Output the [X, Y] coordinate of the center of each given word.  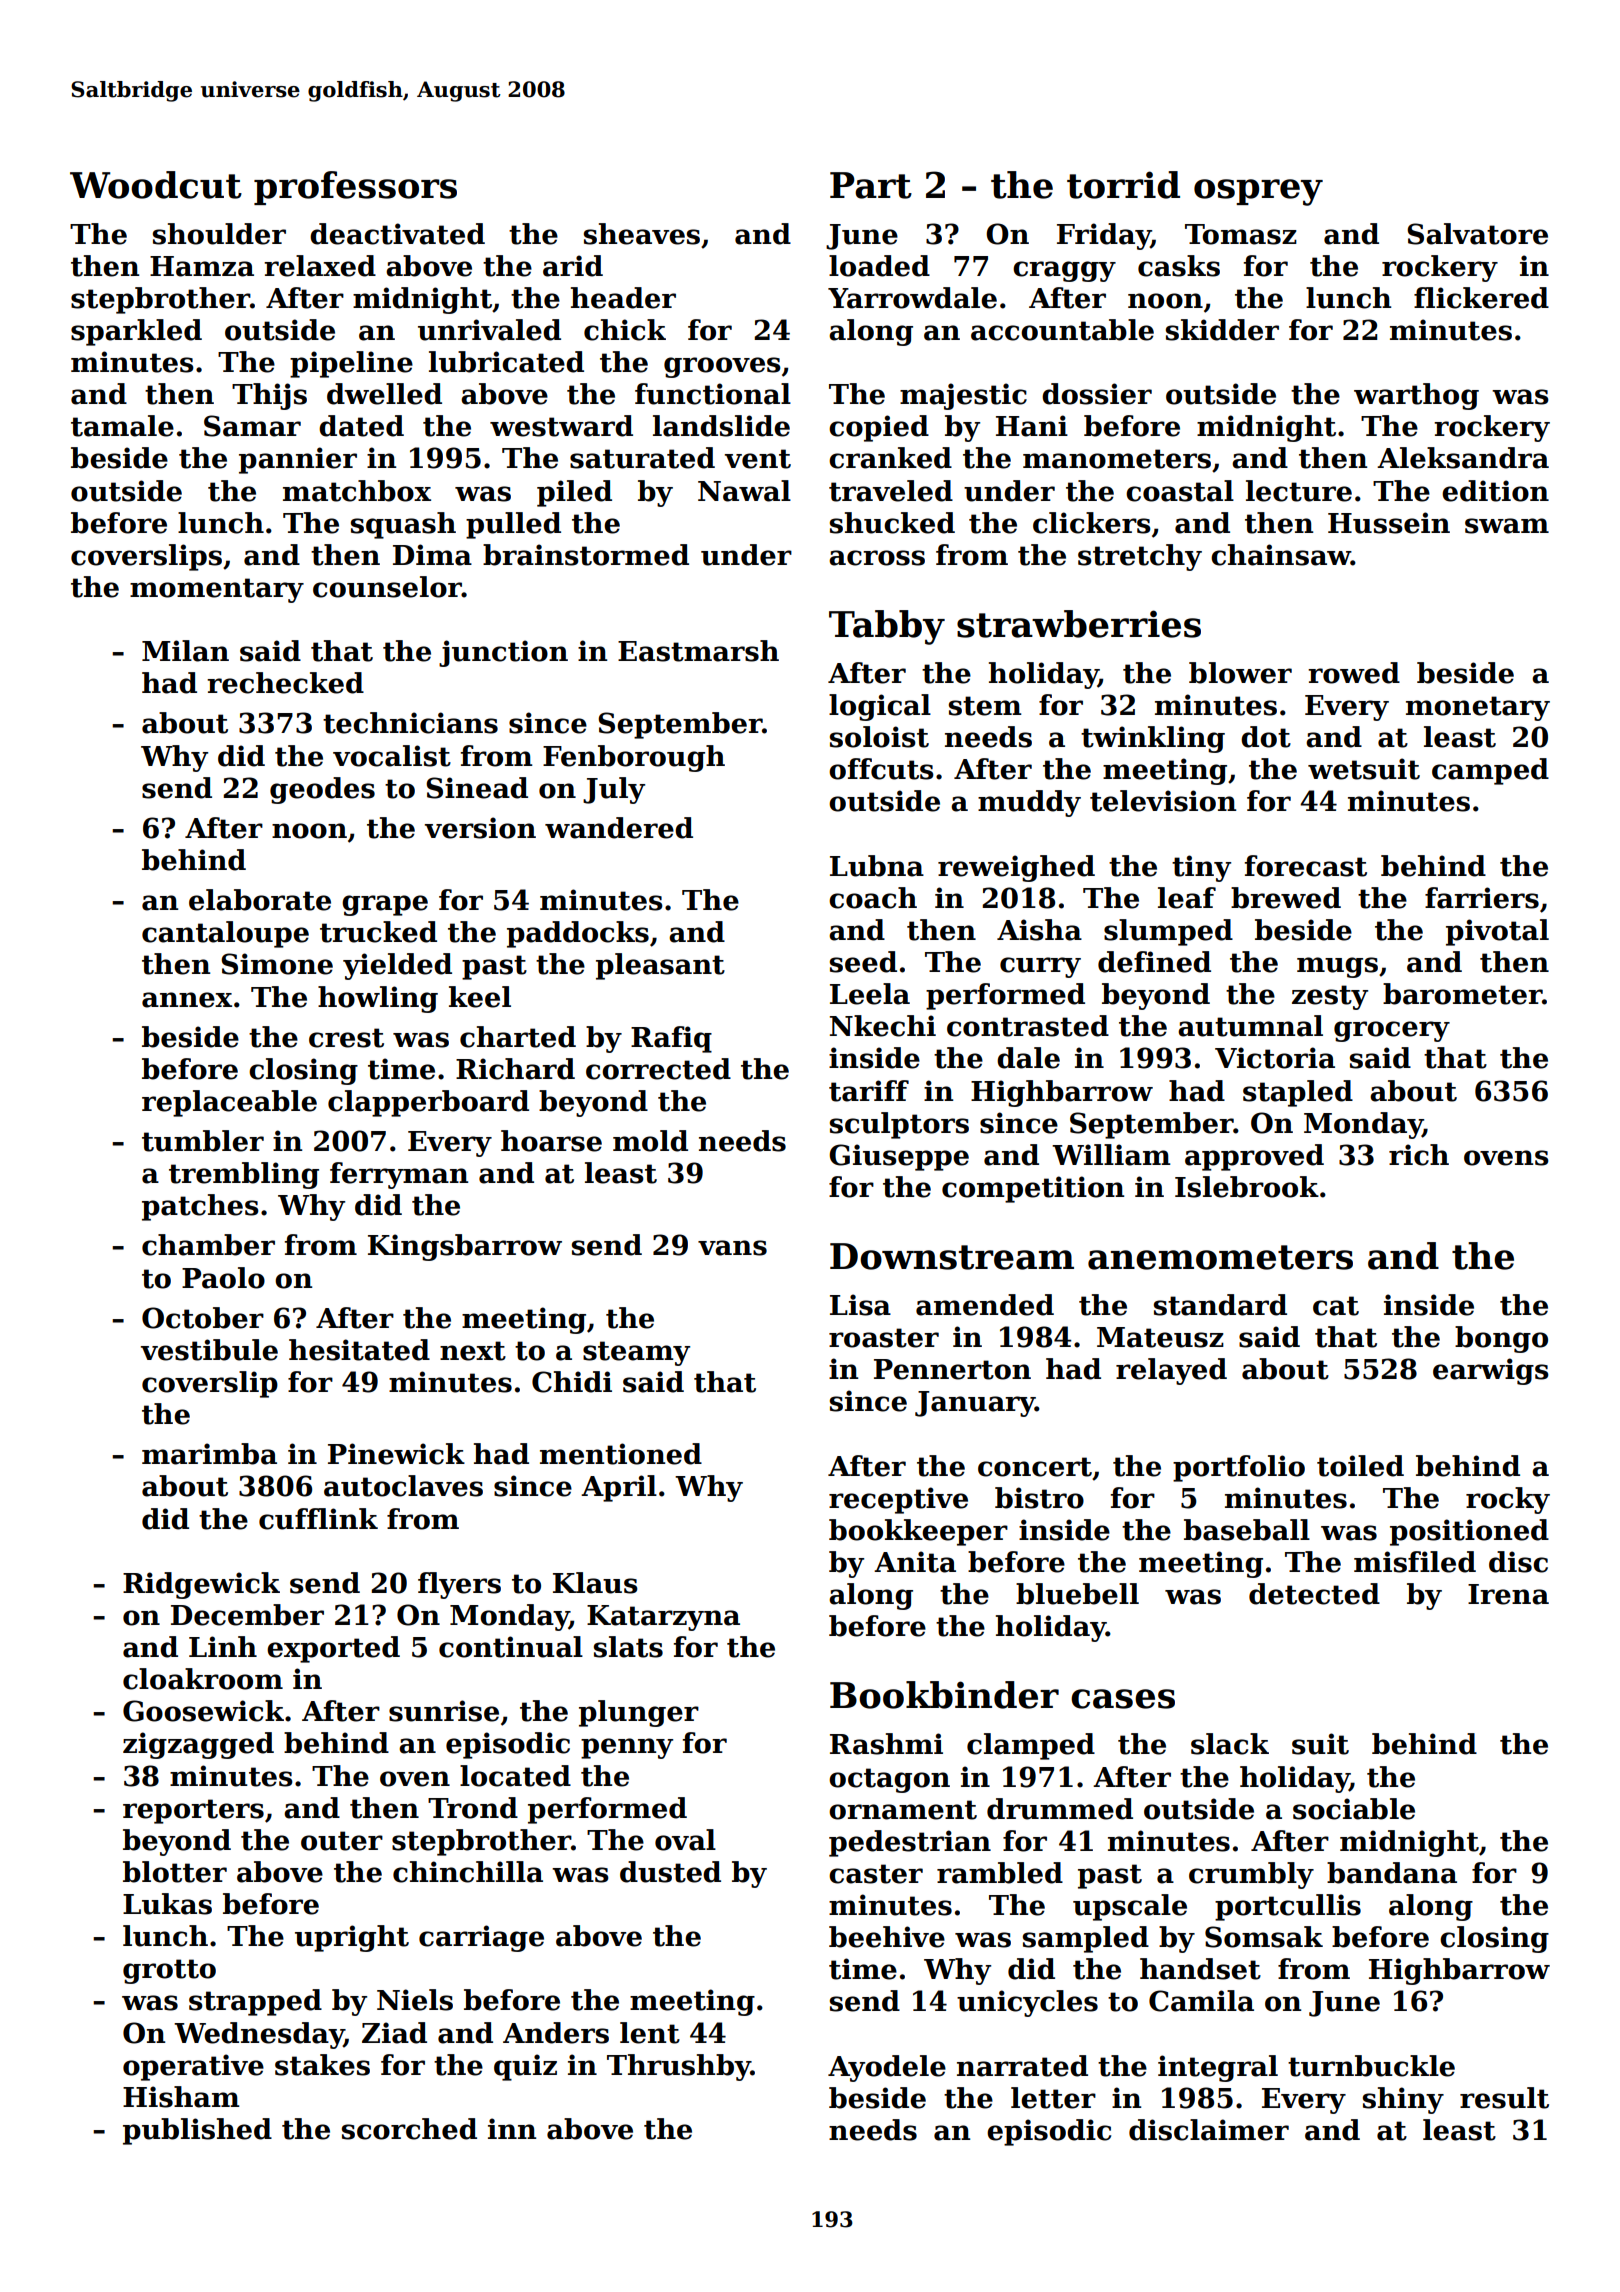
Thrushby [679, 2067]
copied [879, 428]
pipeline [351, 364]
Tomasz [1241, 234]
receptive [898, 1500]
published [197, 2131]
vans [732, 1248]
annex [187, 1000]
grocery [1392, 1031]
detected [1314, 1594]
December [247, 1615]
